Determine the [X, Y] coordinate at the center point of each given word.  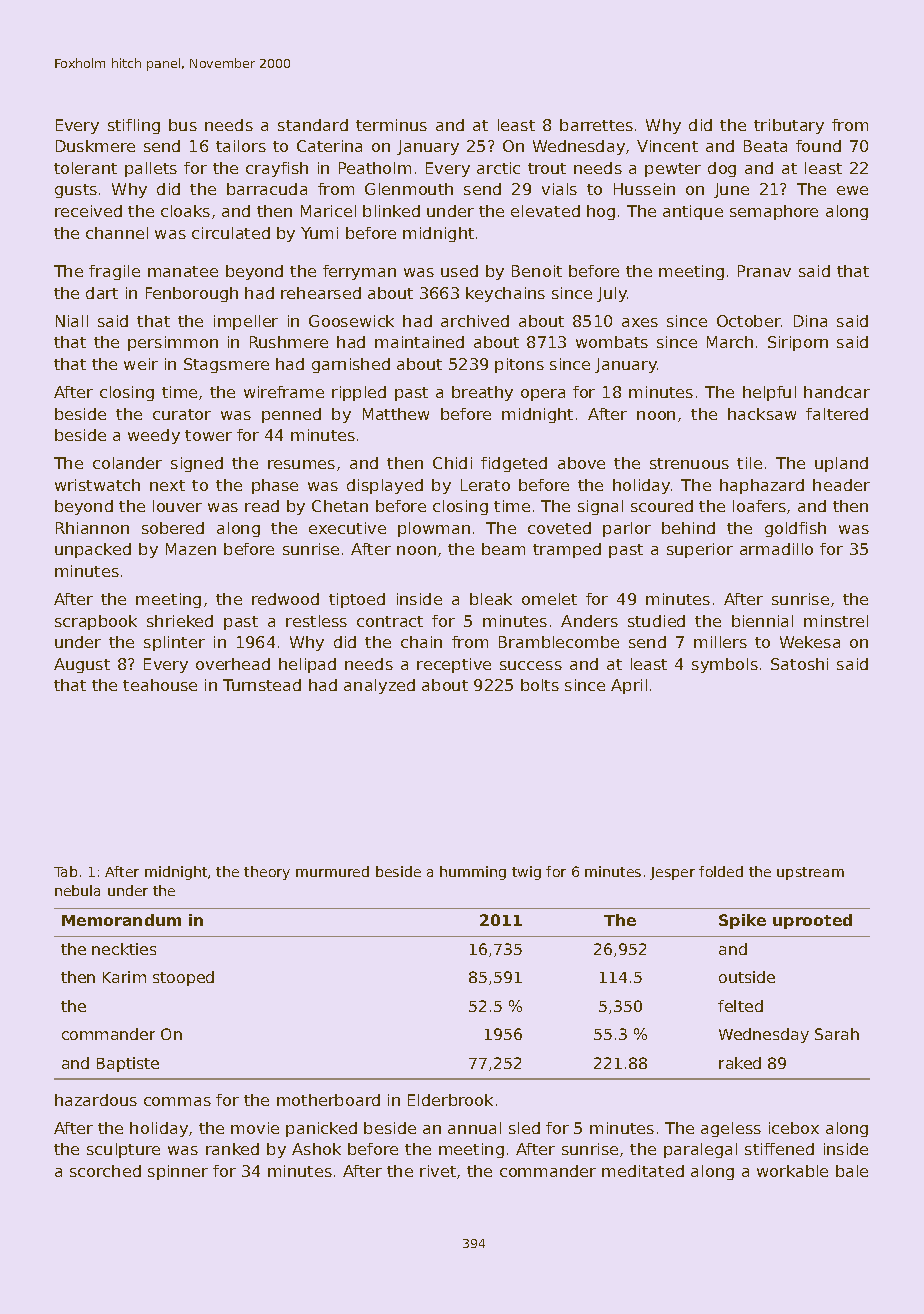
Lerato [485, 485]
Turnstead [262, 685]
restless [316, 621]
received [88, 211]
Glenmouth [409, 189]
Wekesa [810, 642]
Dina [810, 321]
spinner [178, 1172]
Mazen [191, 549]
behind [688, 528]
